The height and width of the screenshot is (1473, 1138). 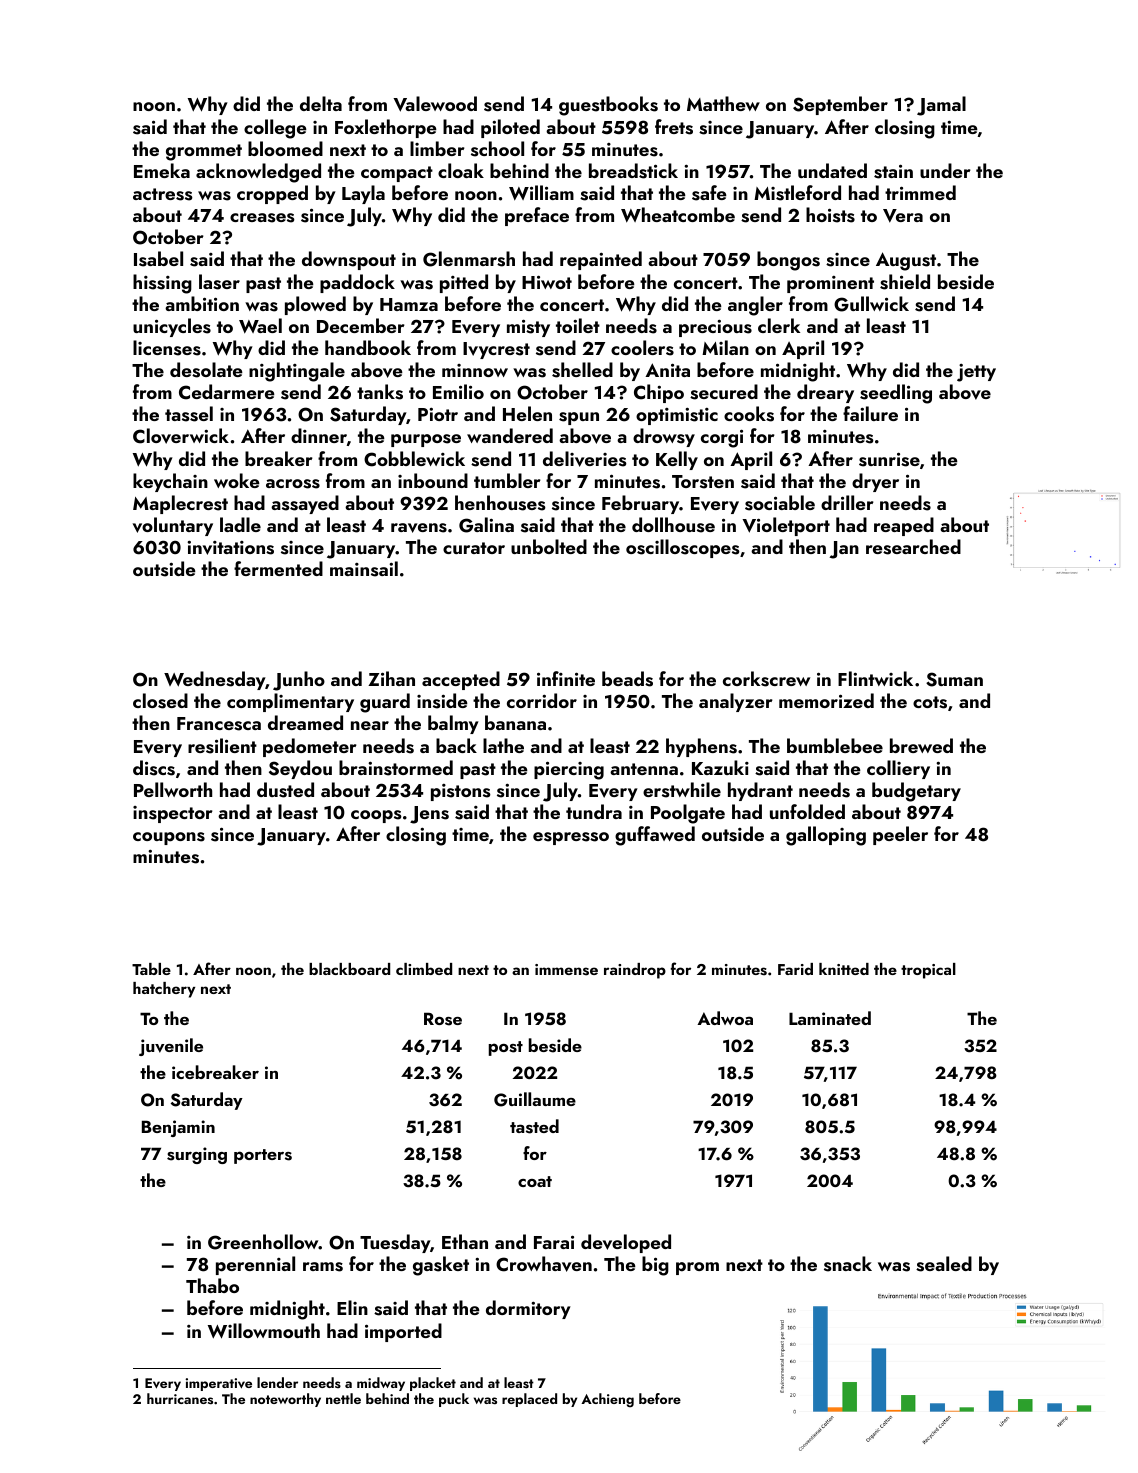 I want to click on college, so click(x=275, y=129).
